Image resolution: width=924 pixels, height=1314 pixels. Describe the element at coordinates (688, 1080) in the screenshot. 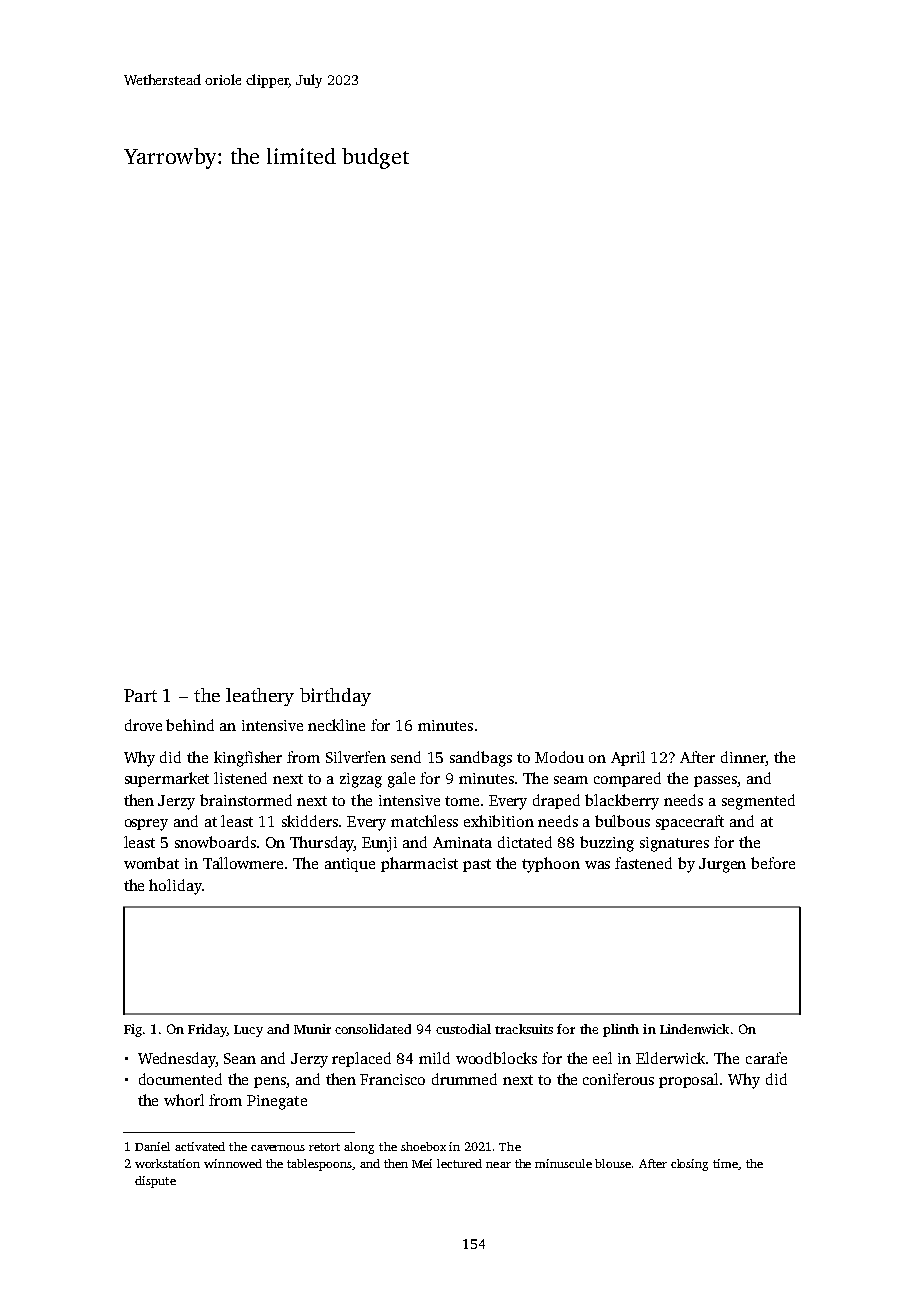

I see `proposal` at that location.
